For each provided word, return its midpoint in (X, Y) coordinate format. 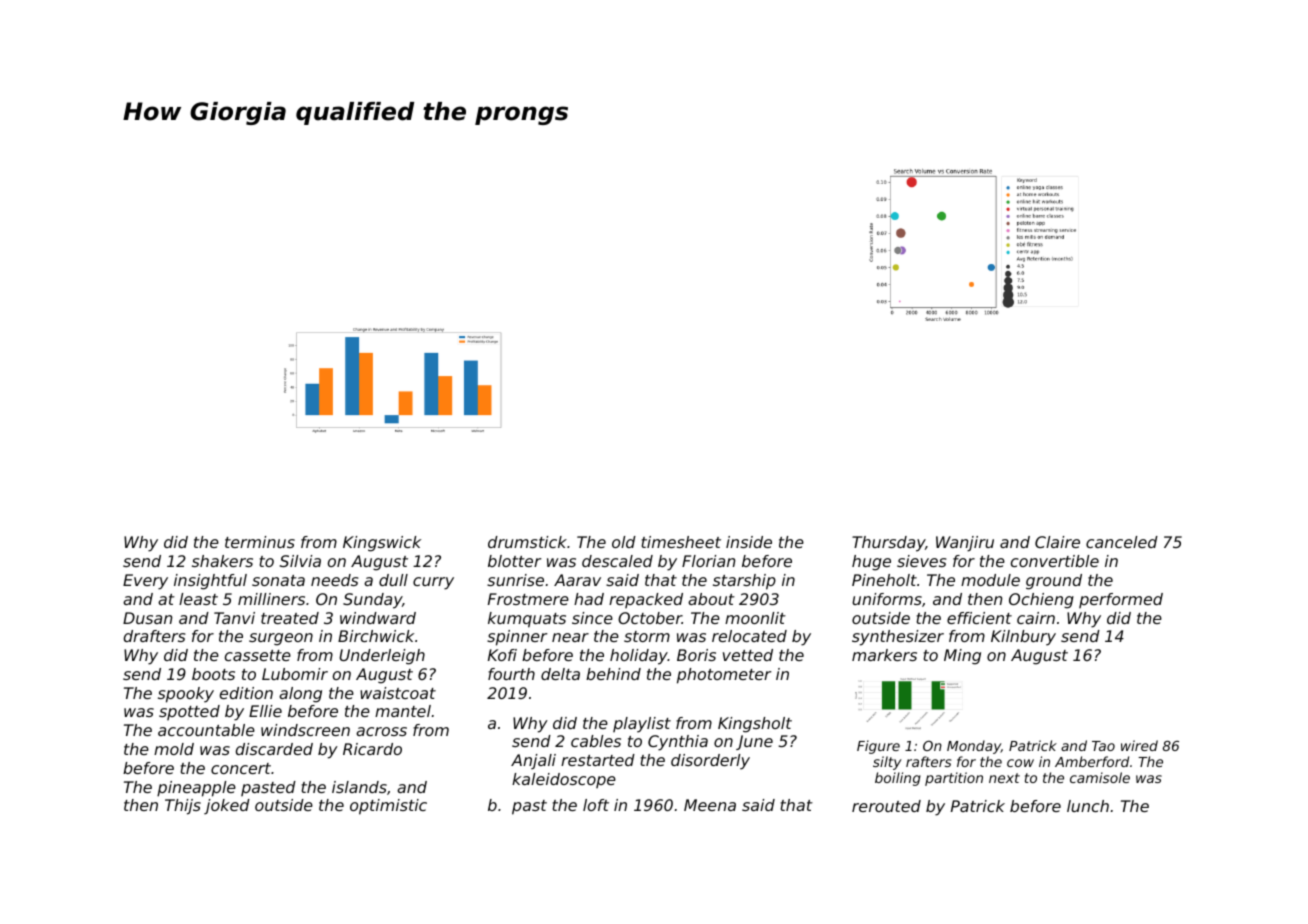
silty (887, 763)
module (990, 580)
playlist (642, 725)
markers (884, 655)
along (300, 695)
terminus (260, 542)
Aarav (577, 580)
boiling (898, 779)
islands (359, 787)
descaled (617, 561)
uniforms (887, 599)
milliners (271, 599)
